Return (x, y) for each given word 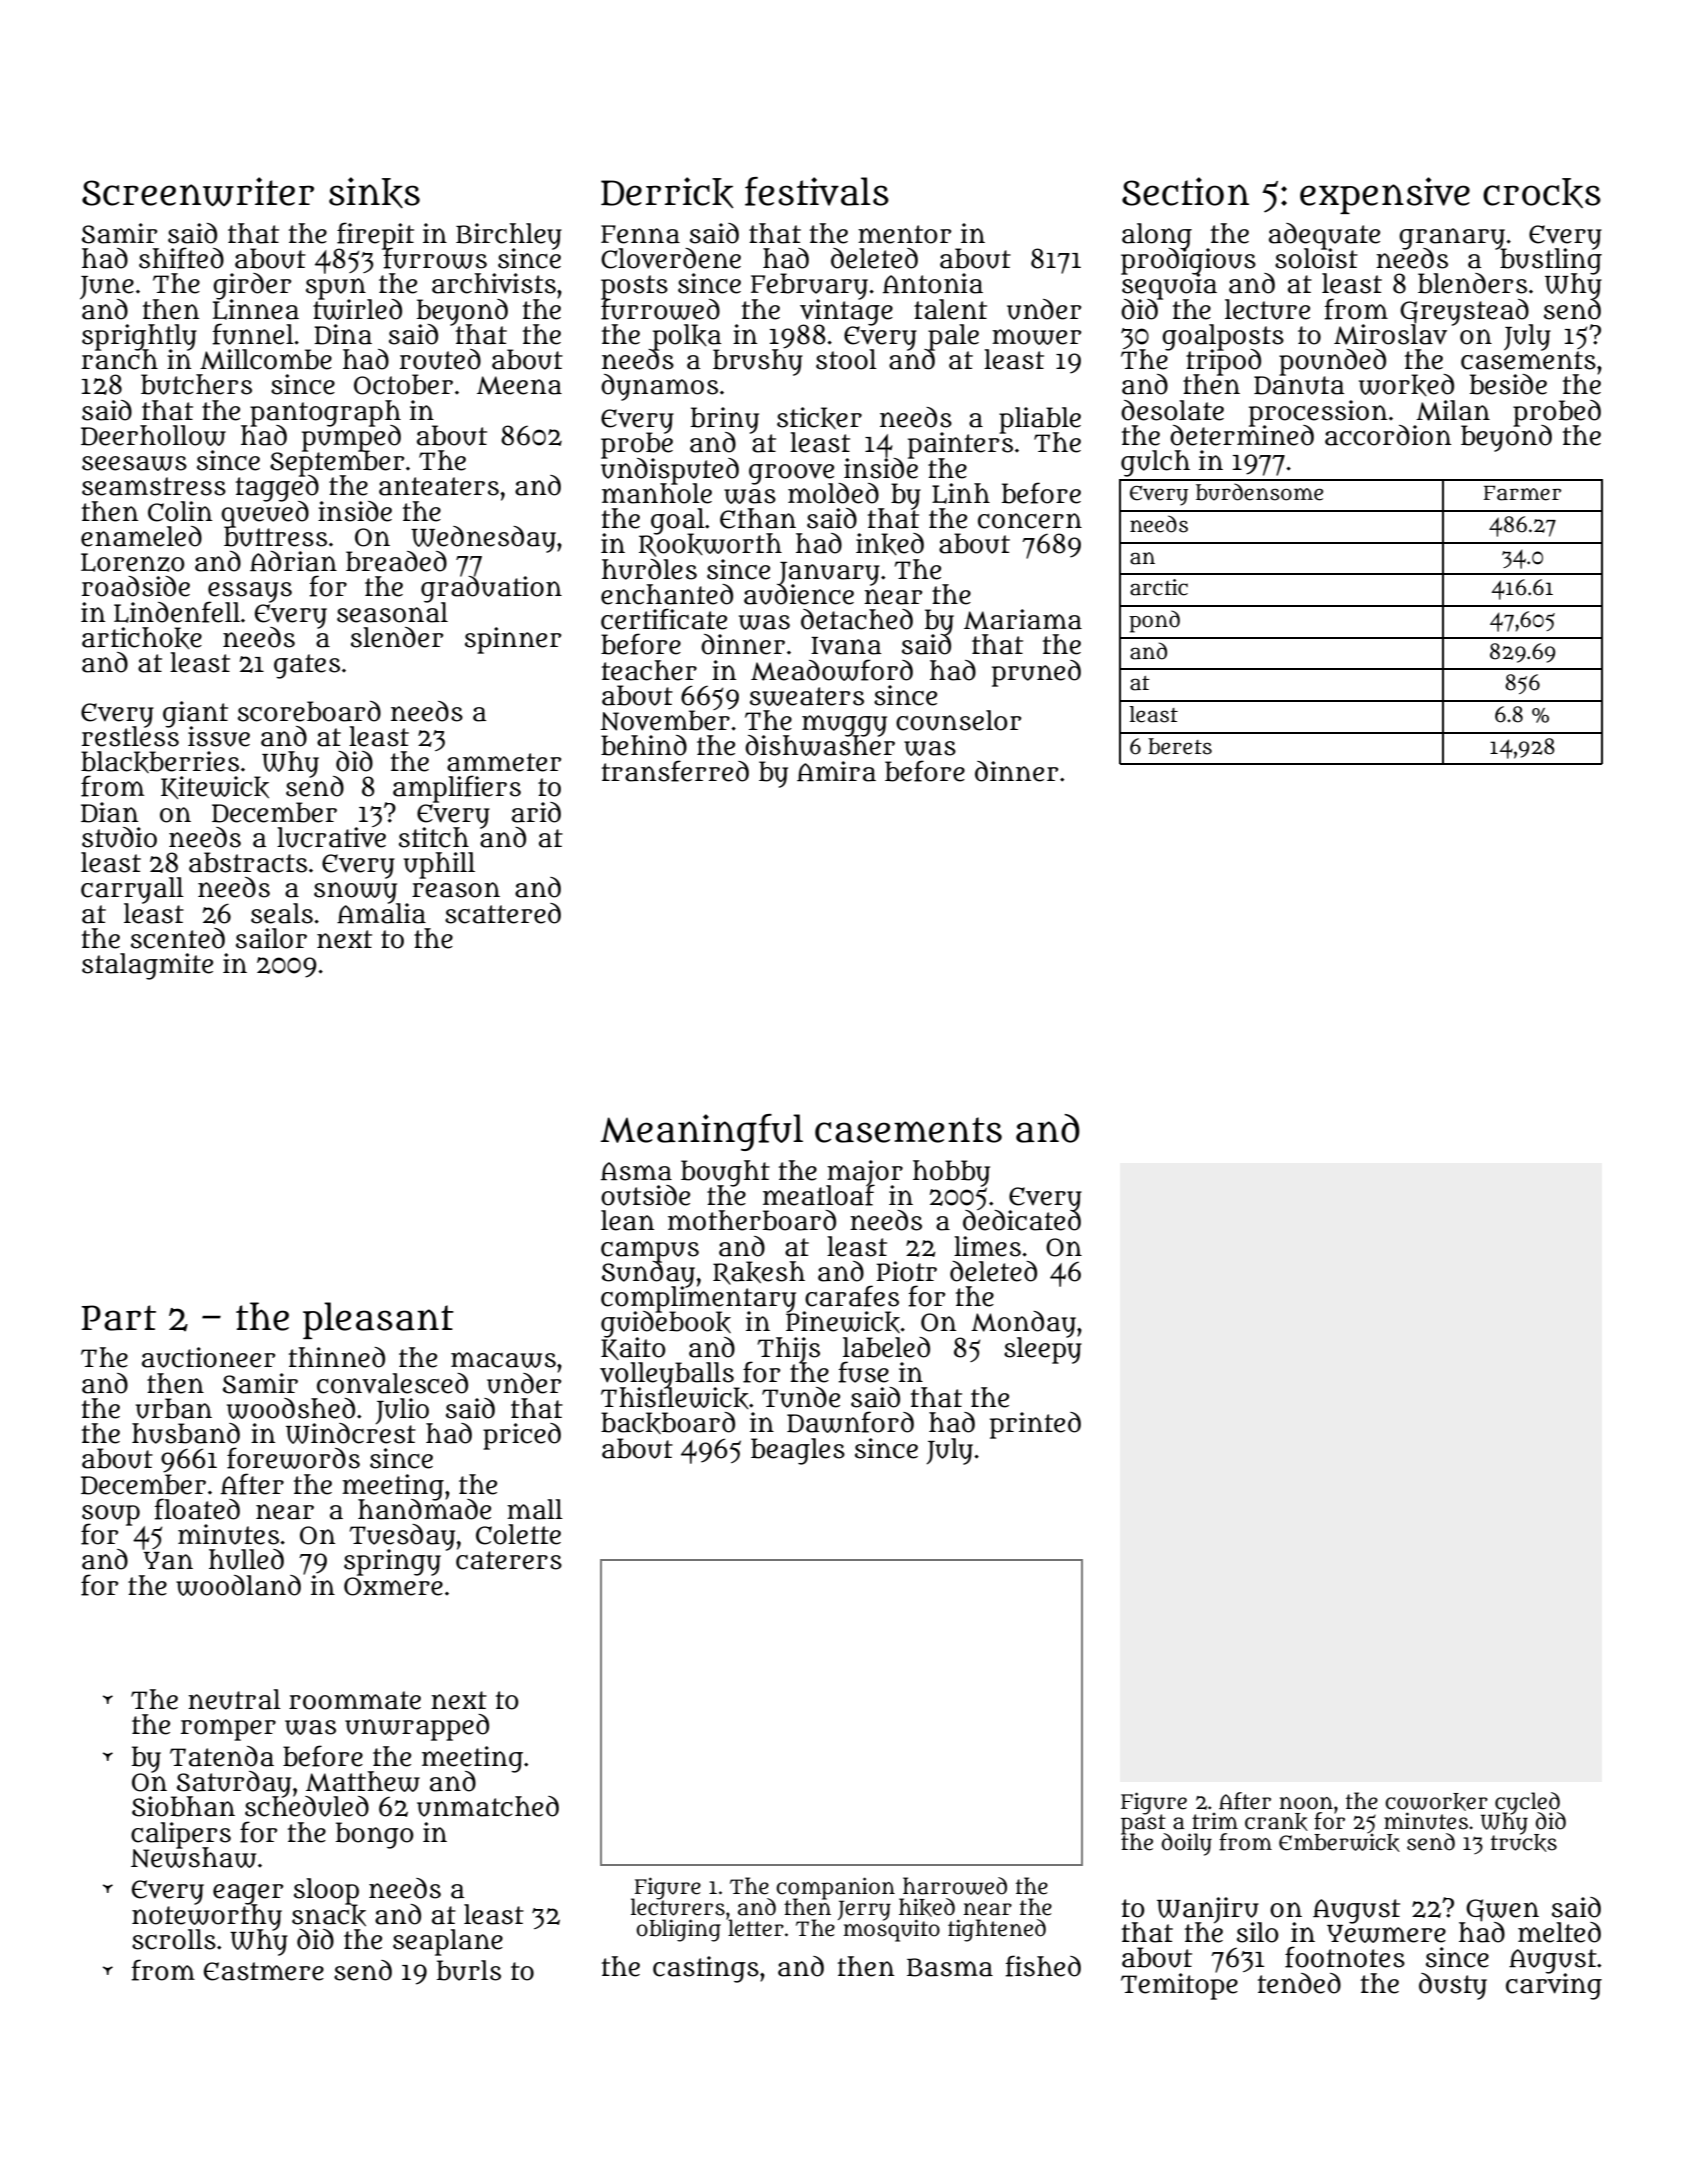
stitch (434, 837)
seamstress (154, 486)
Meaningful (701, 1132)
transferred (675, 771)
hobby (951, 1173)
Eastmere (264, 1971)
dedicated (1022, 1221)
